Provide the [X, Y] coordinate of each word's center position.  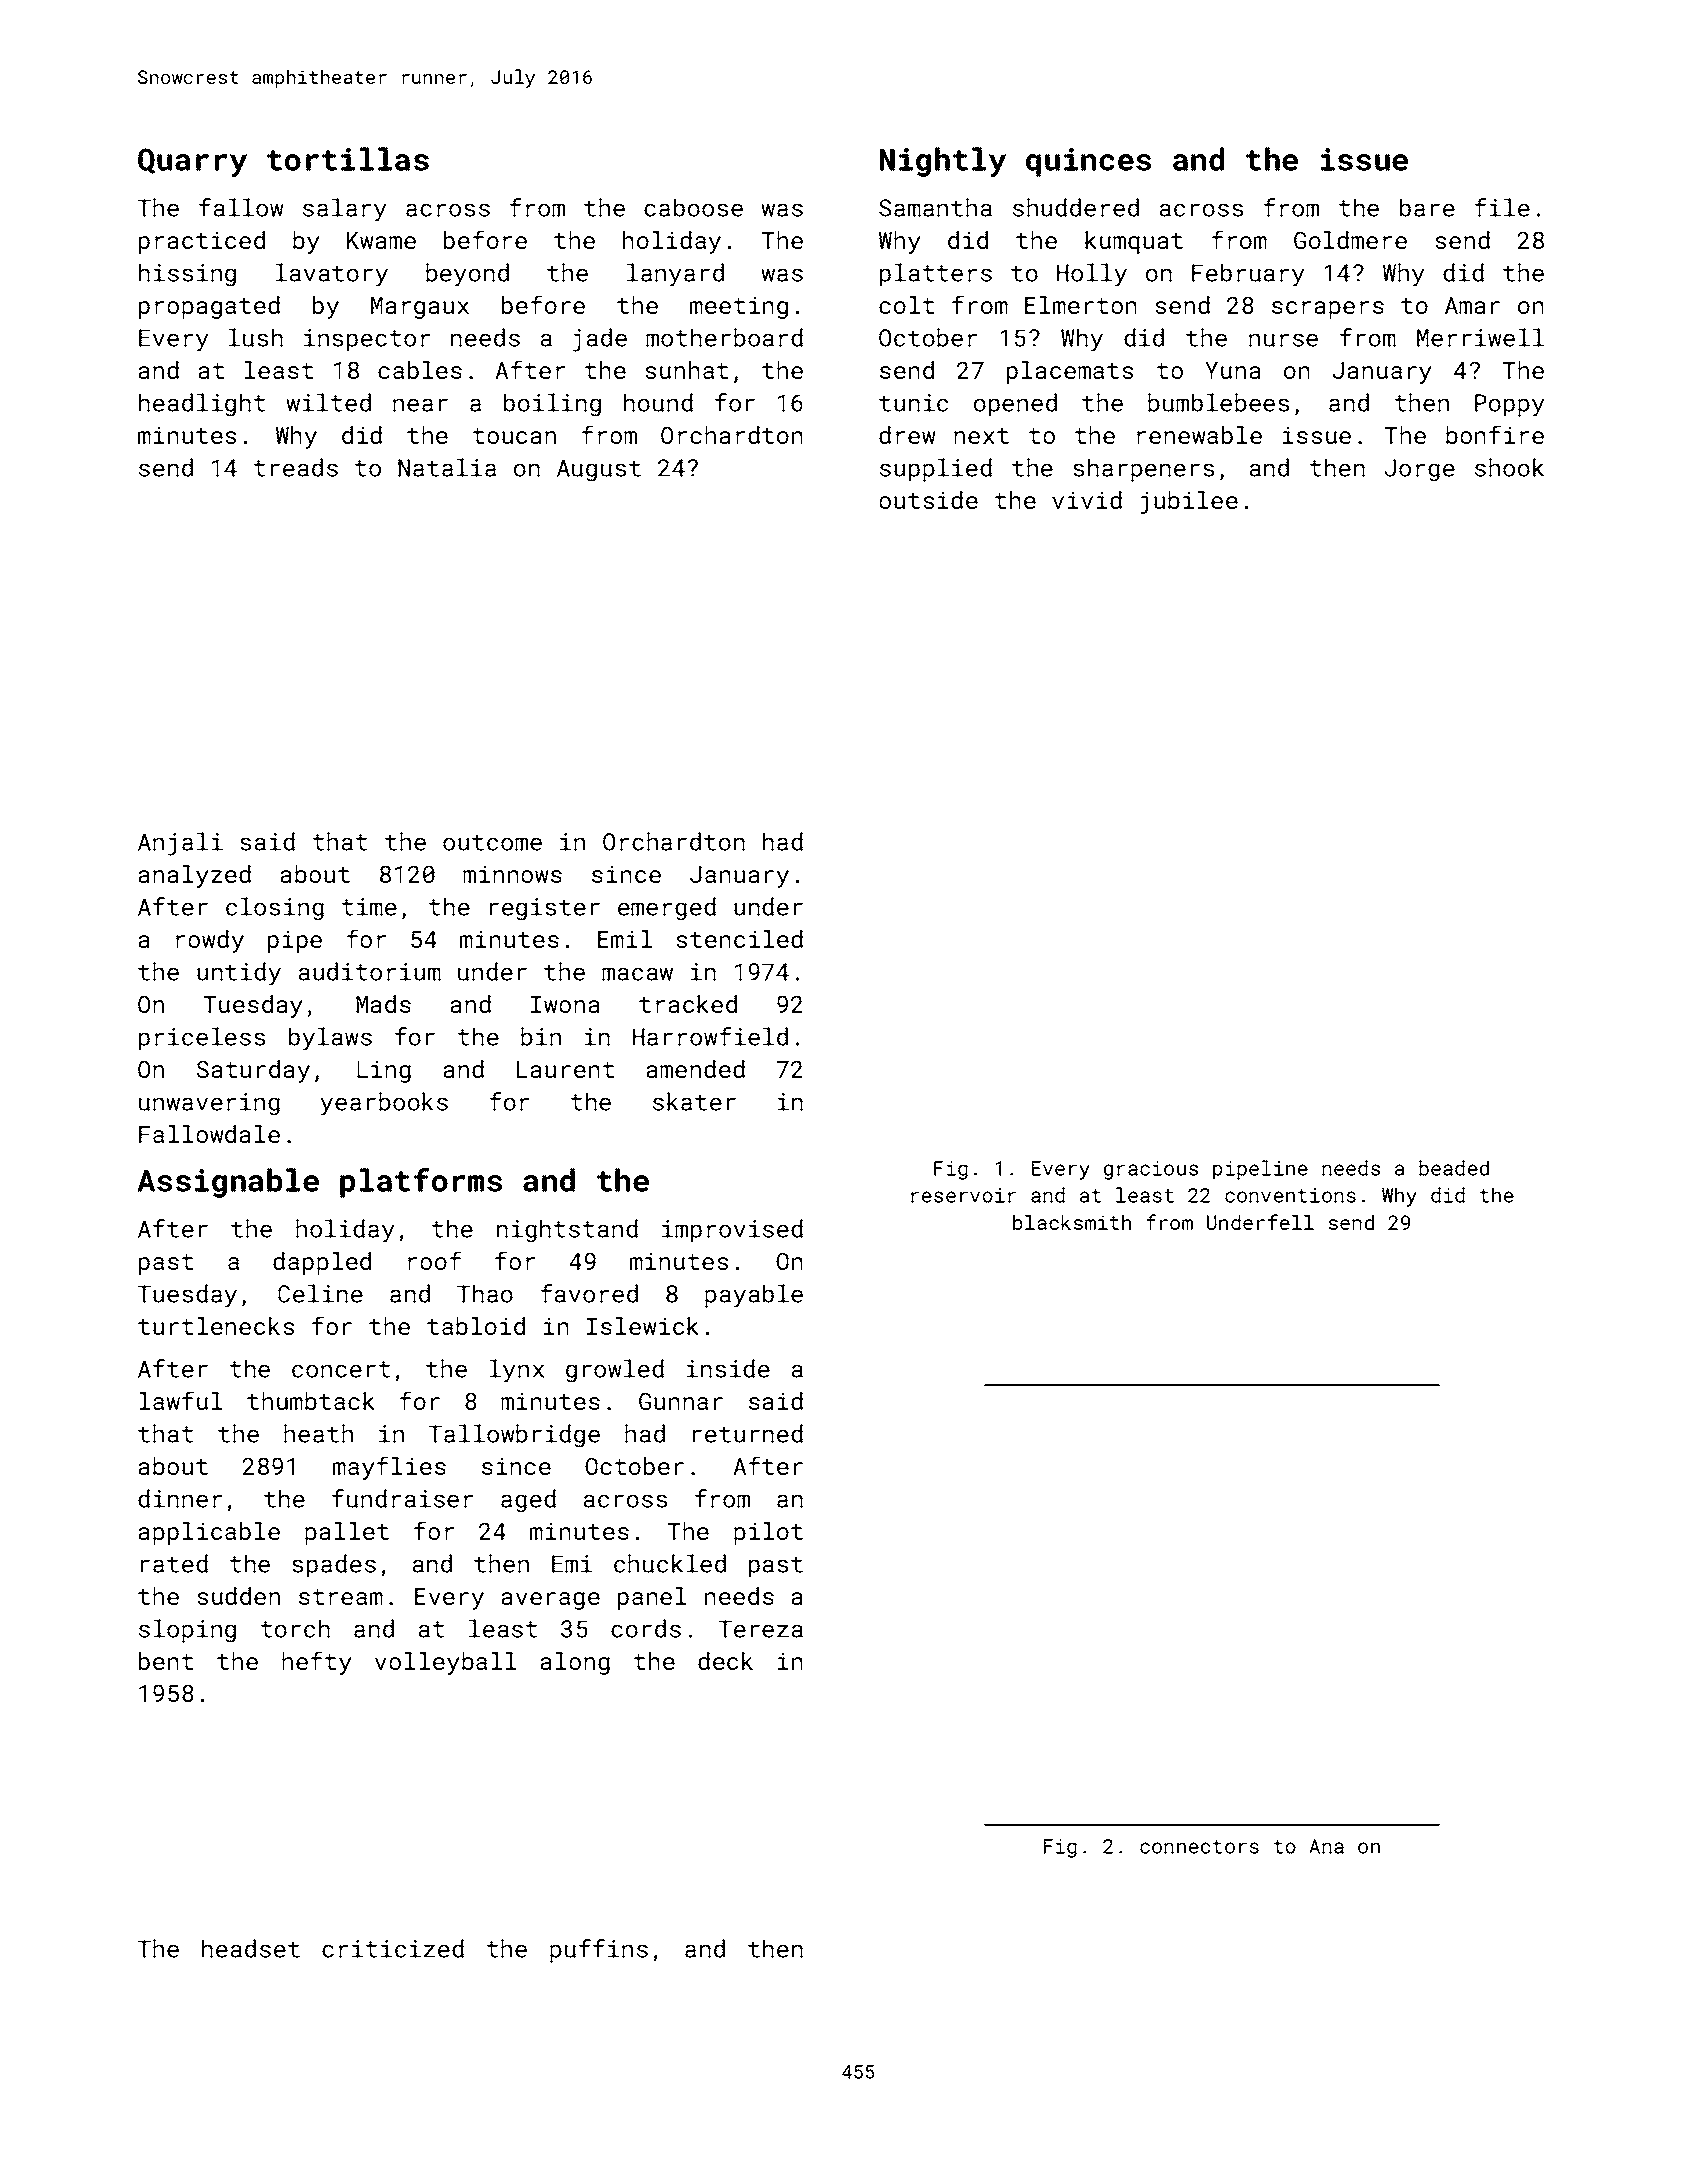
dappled [322, 1263]
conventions [1290, 1195]
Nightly [943, 162]
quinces [1088, 162]
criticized [393, 1948]
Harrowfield [710, 1036]
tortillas [348, 159]
